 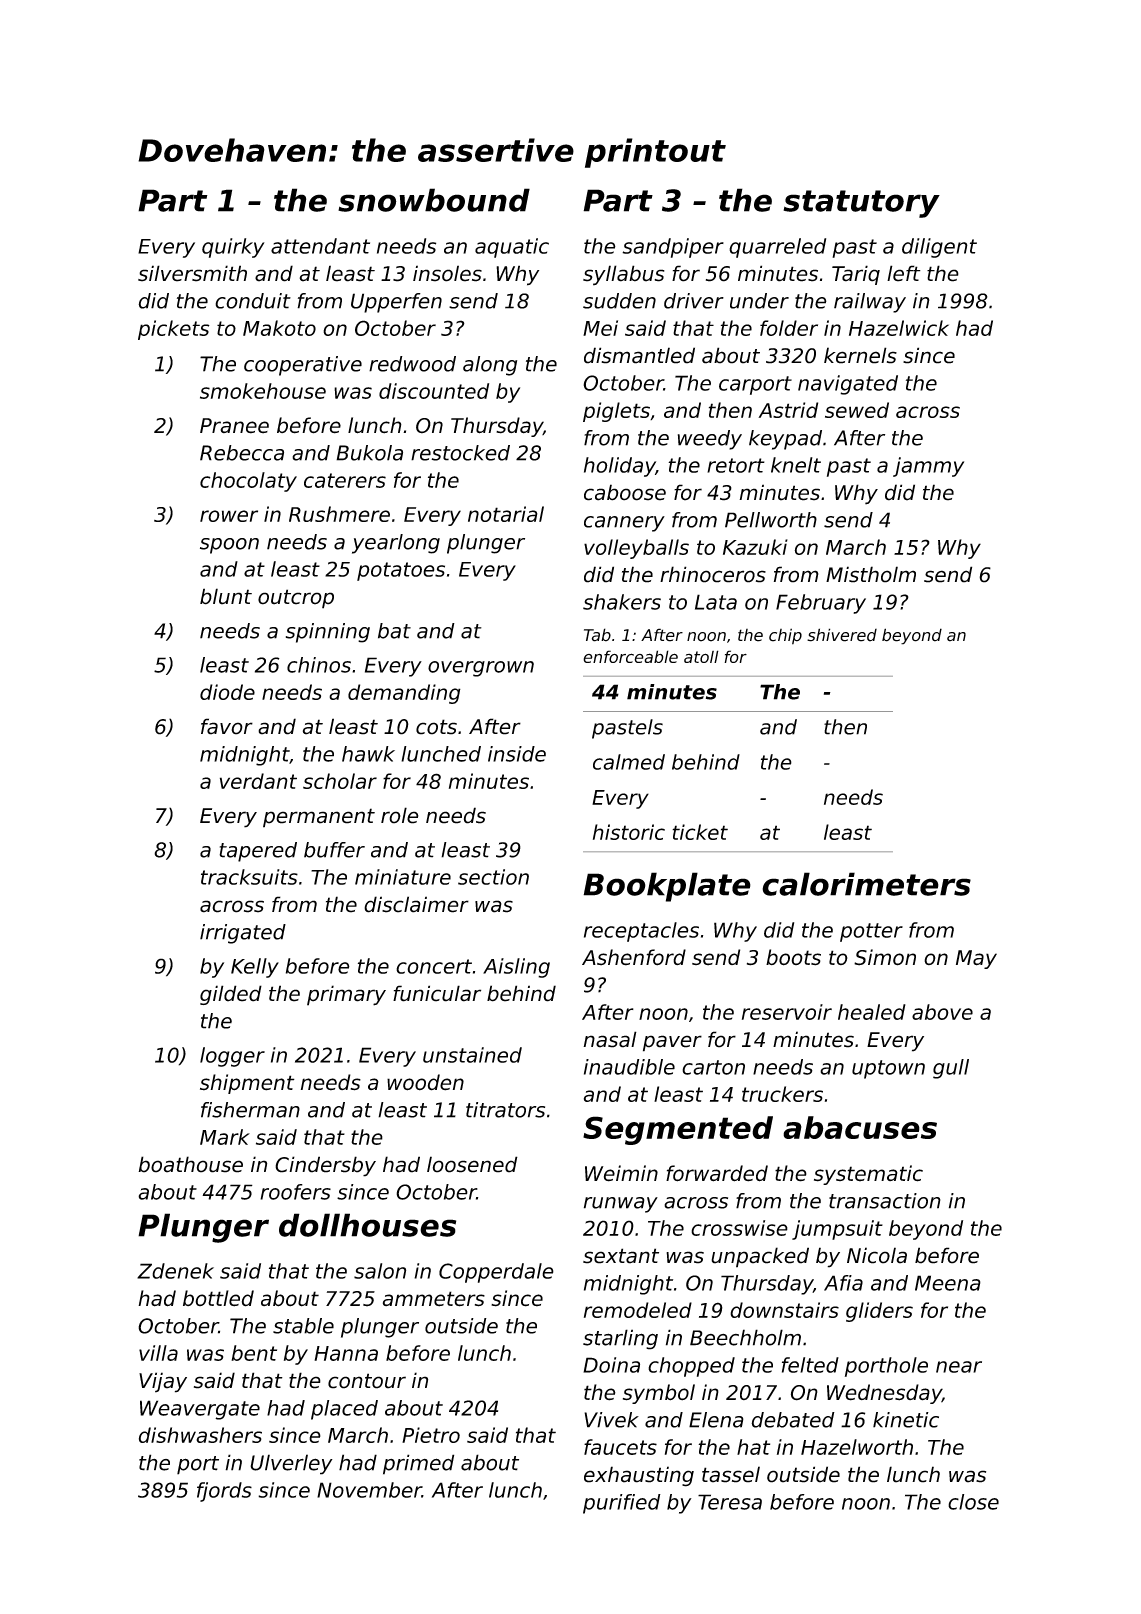 I want to click on silversmith, so click(x=192, y=273).
